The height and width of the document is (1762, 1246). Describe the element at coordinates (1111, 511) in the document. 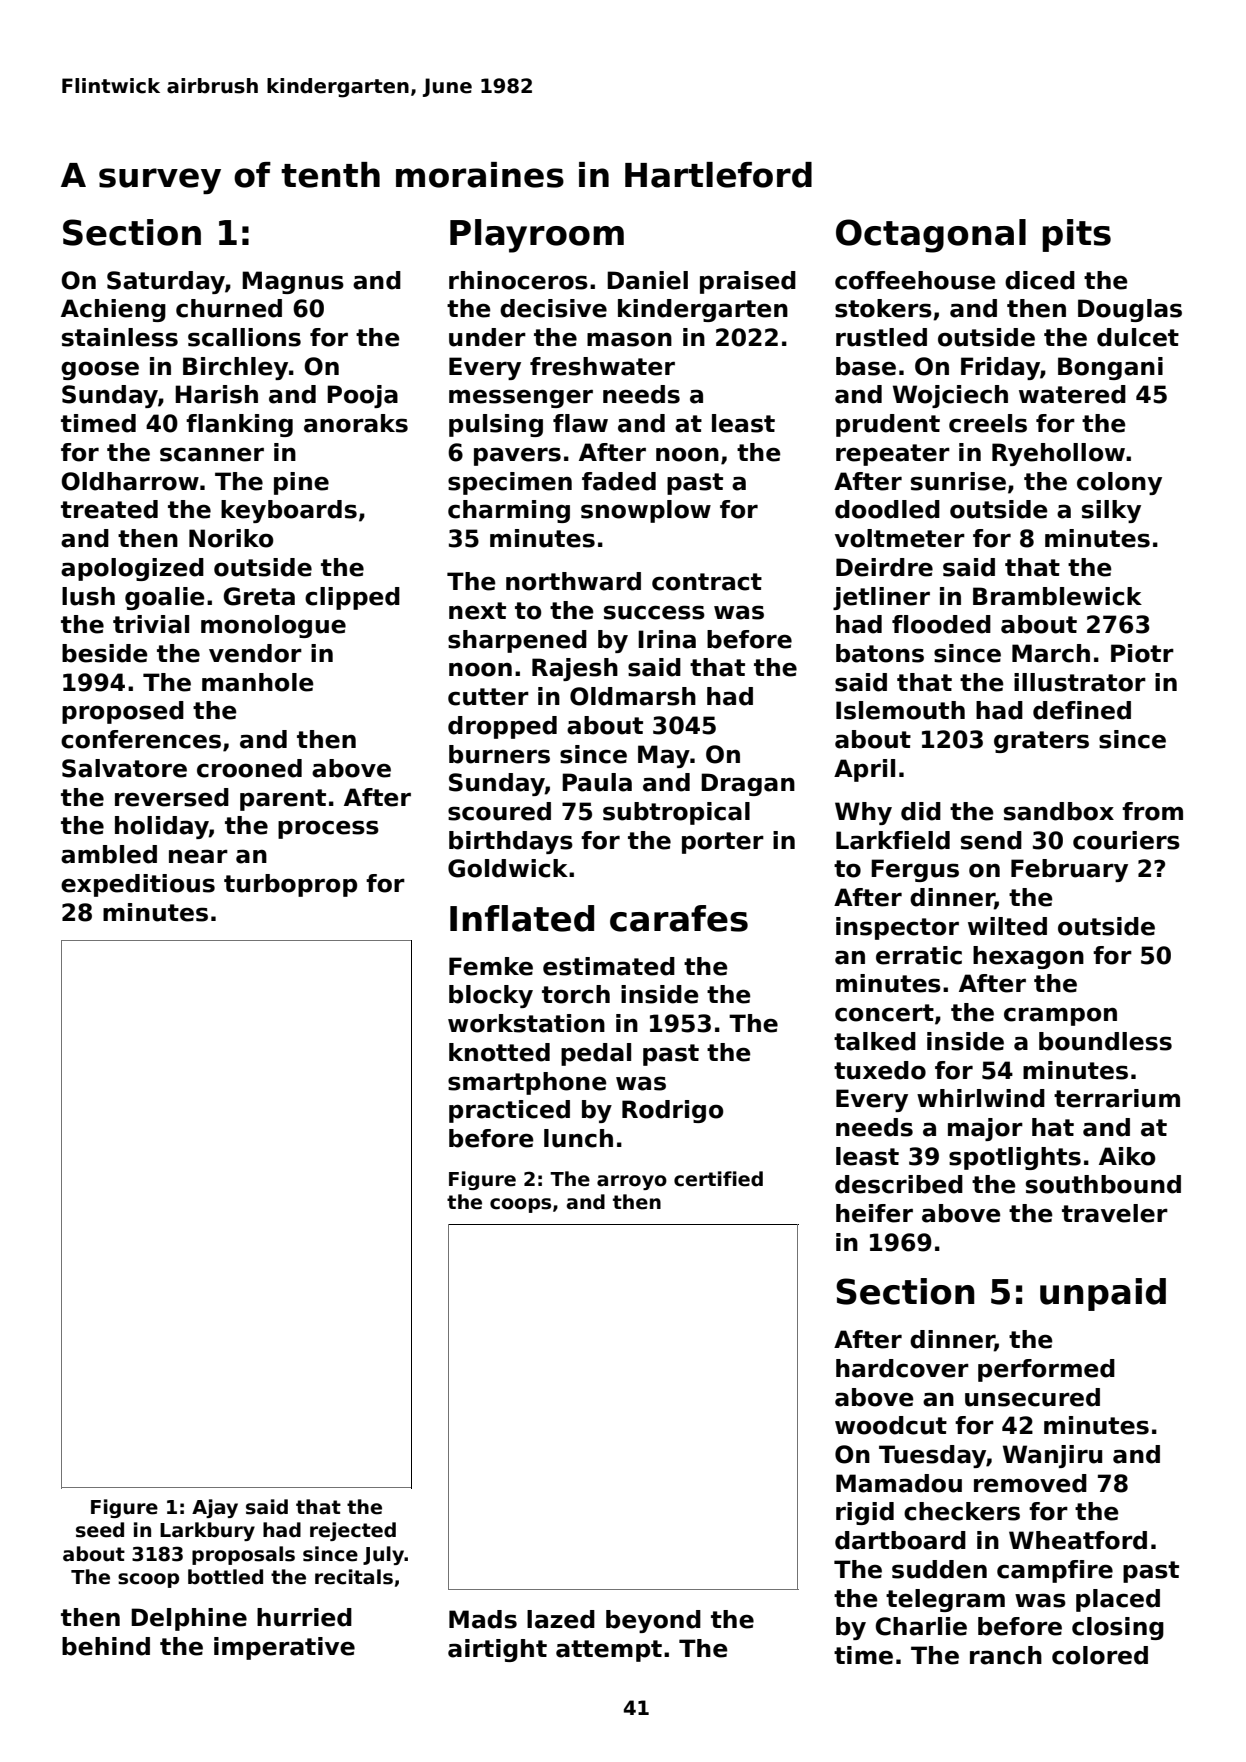

I see `silky` at that location.
